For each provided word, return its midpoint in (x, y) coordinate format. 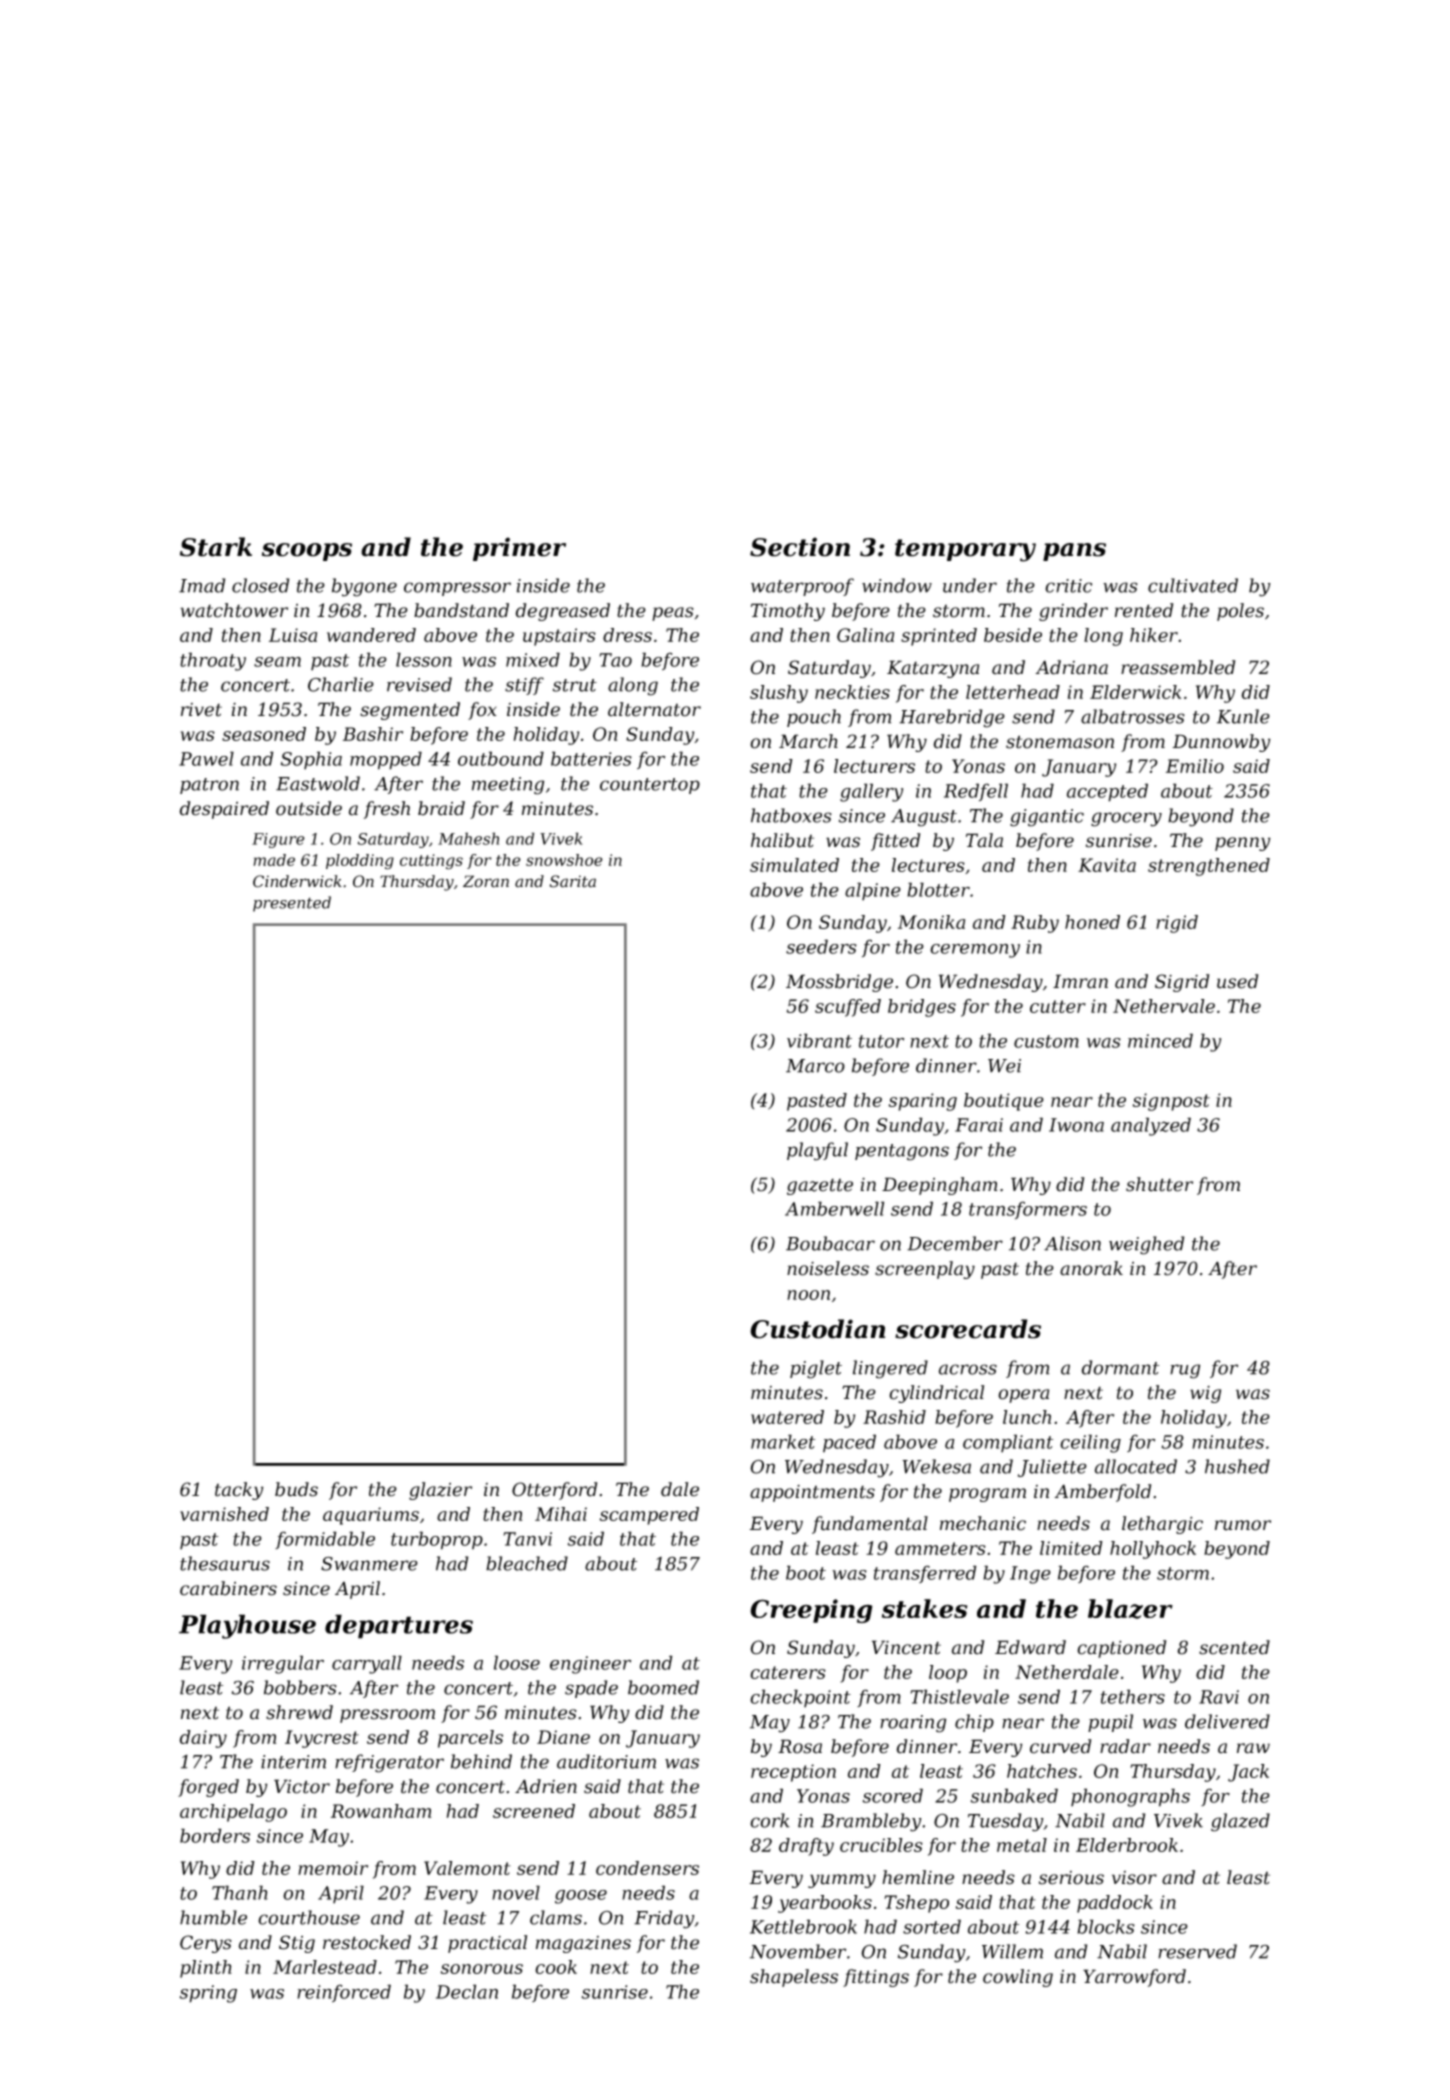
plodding (360, 862)
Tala (984, 840)
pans (1074, 552)
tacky (239, 1491)
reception (793, 1773)
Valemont (467, 1868)
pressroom (387, 1716)
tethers (1133, 1696)
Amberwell (834, 1208)
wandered (371, 635)
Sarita (573, 881)
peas (673, 614)
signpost (1171, 1102)
